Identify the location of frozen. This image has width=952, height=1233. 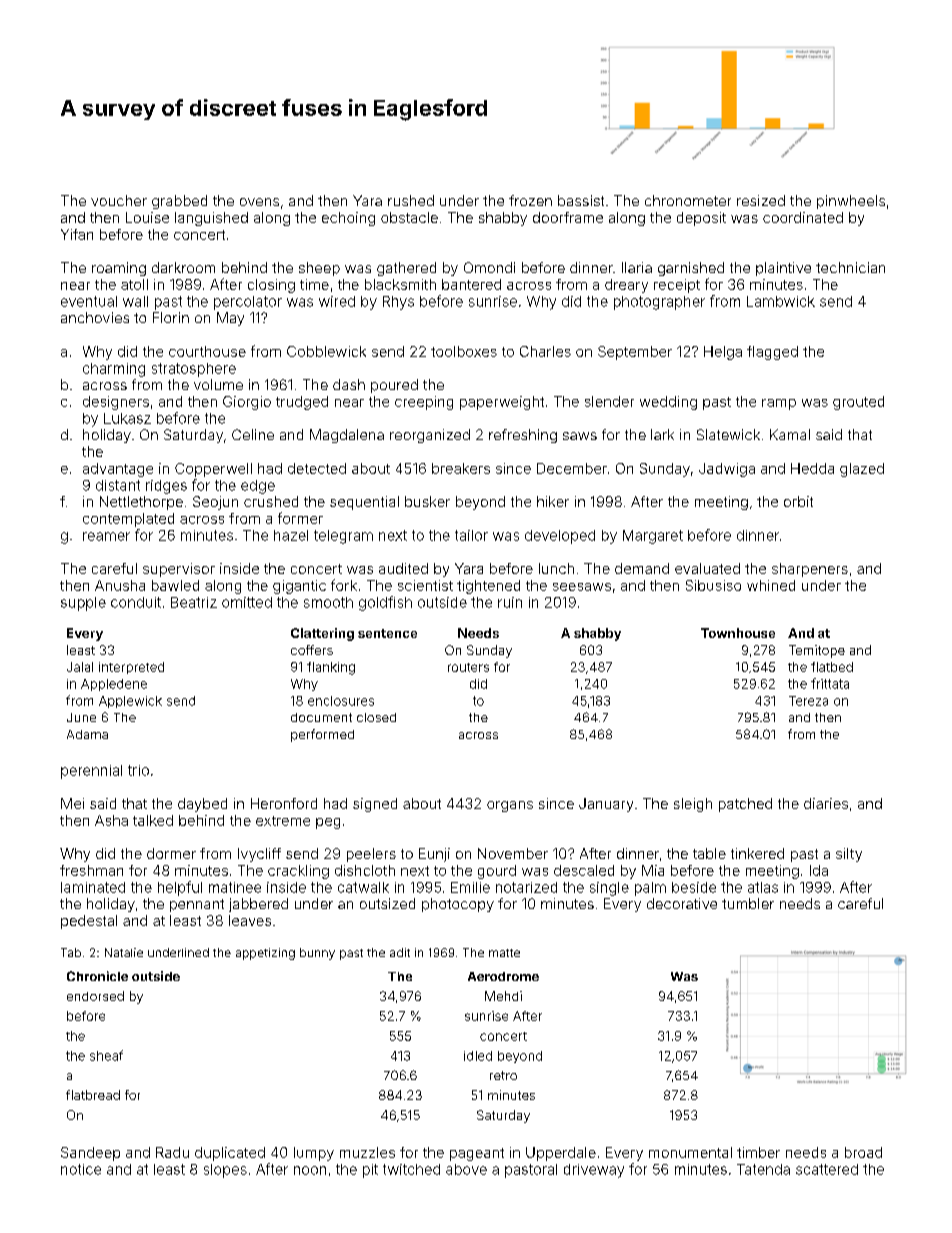
(530, 200).
